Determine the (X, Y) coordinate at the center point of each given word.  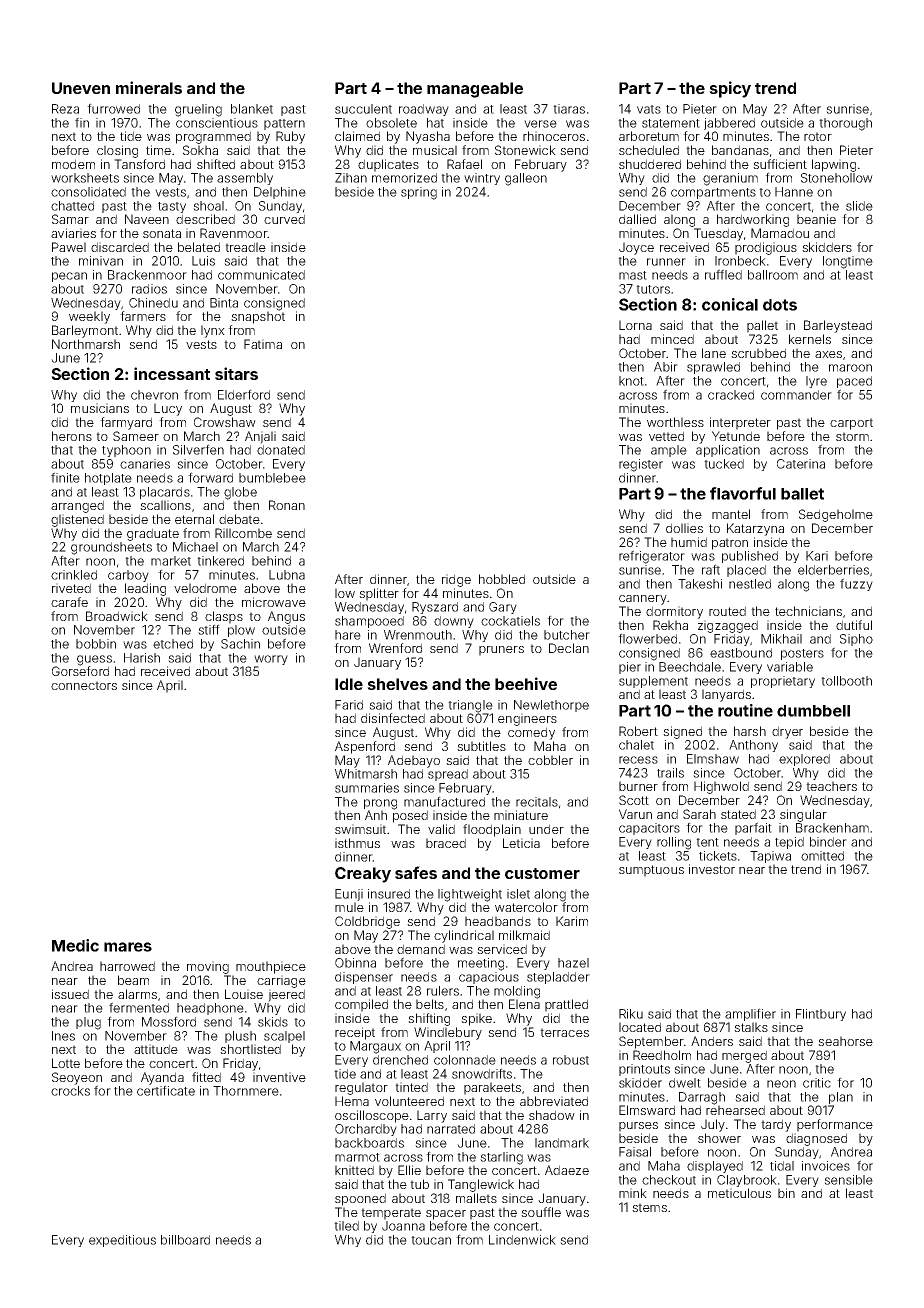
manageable (475, 90)
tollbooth (846, 681)
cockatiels (510, 621)
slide (859, 206)
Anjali (260, 437)
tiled (346, 1226)
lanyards (726, 695)
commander (796, 395)
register (641, 465)
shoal (208, 206)
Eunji (349, 895)
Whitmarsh (366, 774)
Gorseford (80, 671)
